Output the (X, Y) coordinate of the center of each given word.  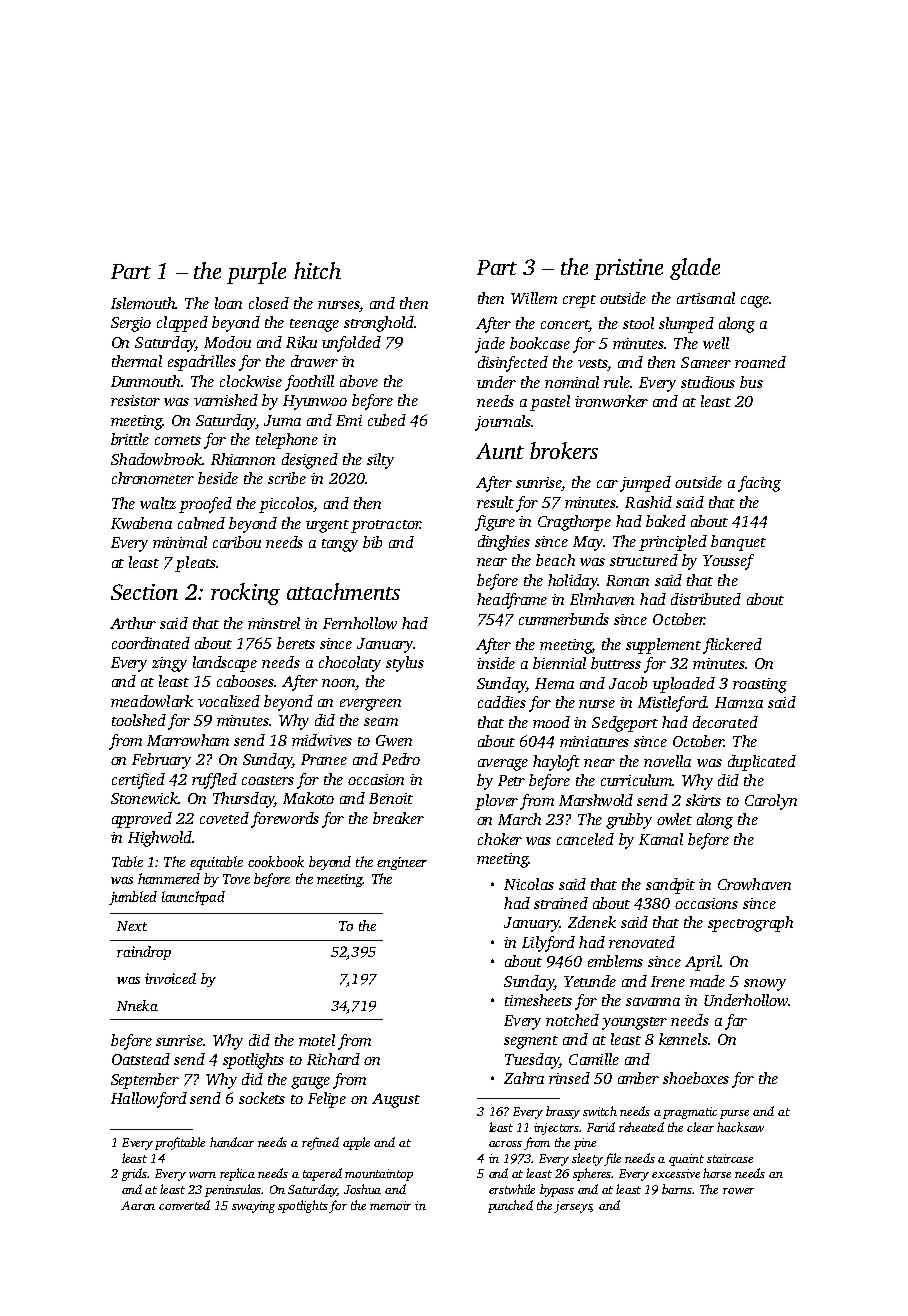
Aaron (138, 1205)
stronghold (379, 324)
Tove (236, 879)
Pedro (401, 759)
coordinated (151, 643)
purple (256, 273)
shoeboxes (696, 1078)
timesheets (538, 1000)
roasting (760, 685)
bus (751, 382)
